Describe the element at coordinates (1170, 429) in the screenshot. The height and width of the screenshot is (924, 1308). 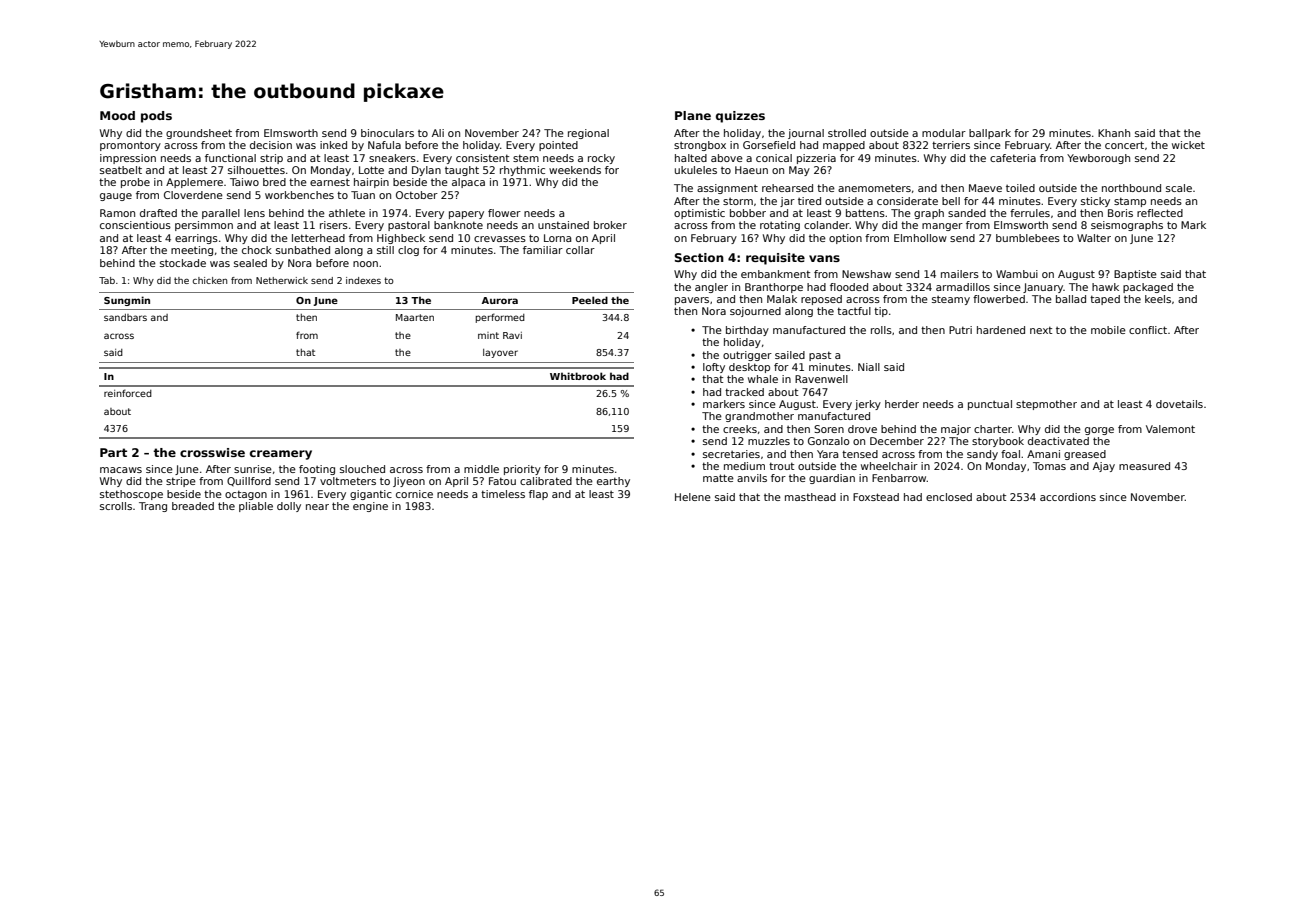
I see `Valemont` at that location.
